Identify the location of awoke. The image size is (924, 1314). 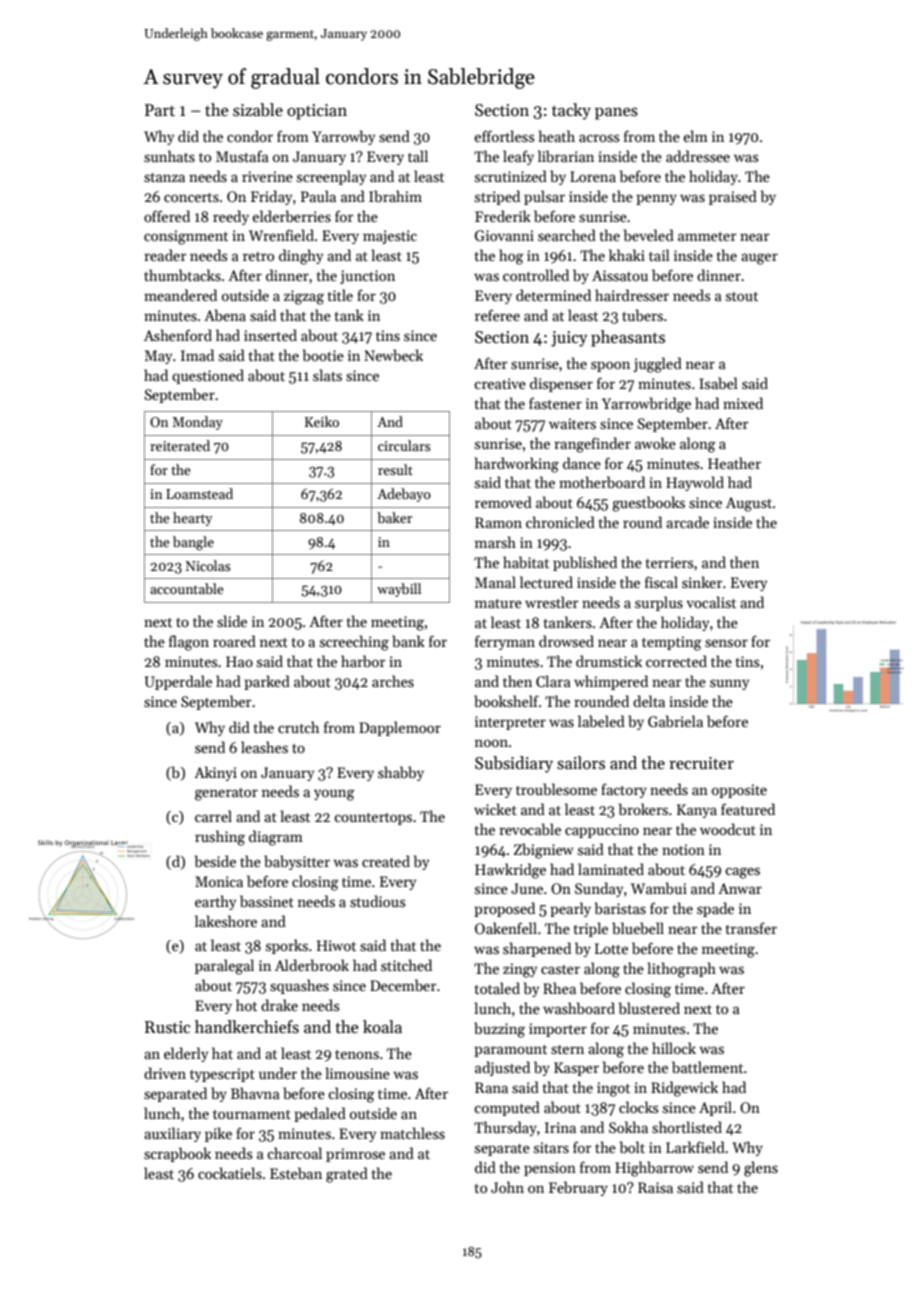
(655, 443).
